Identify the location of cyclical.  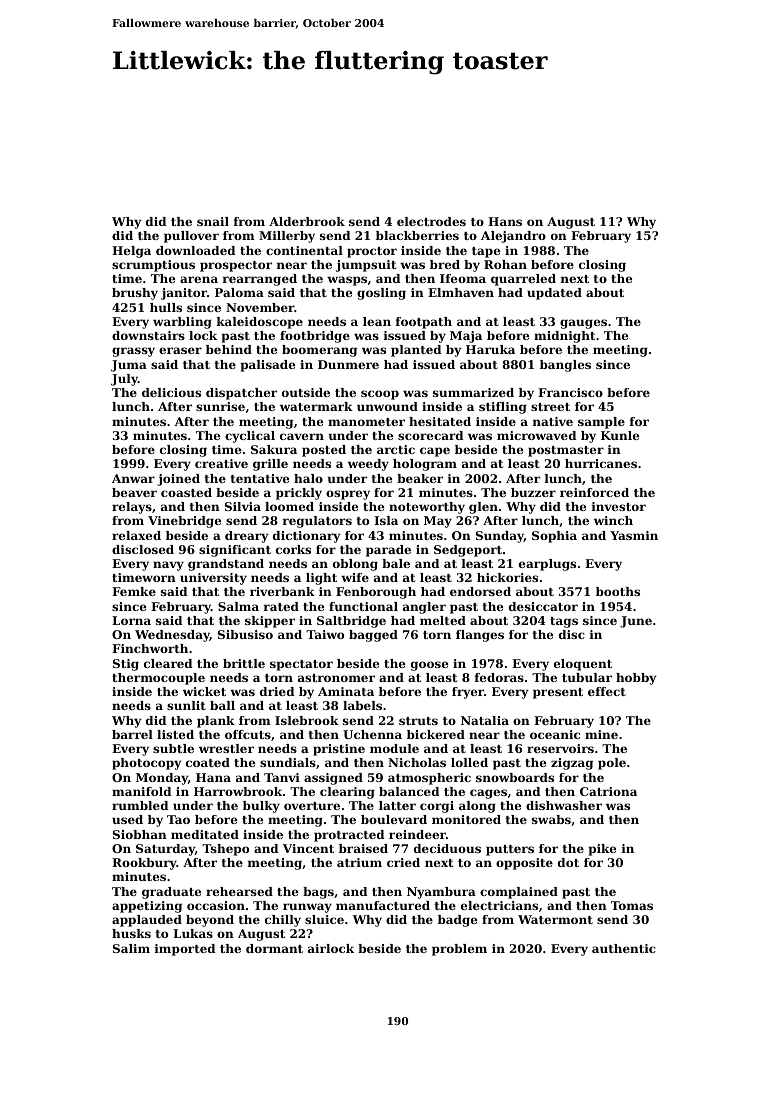
(250, 437).
